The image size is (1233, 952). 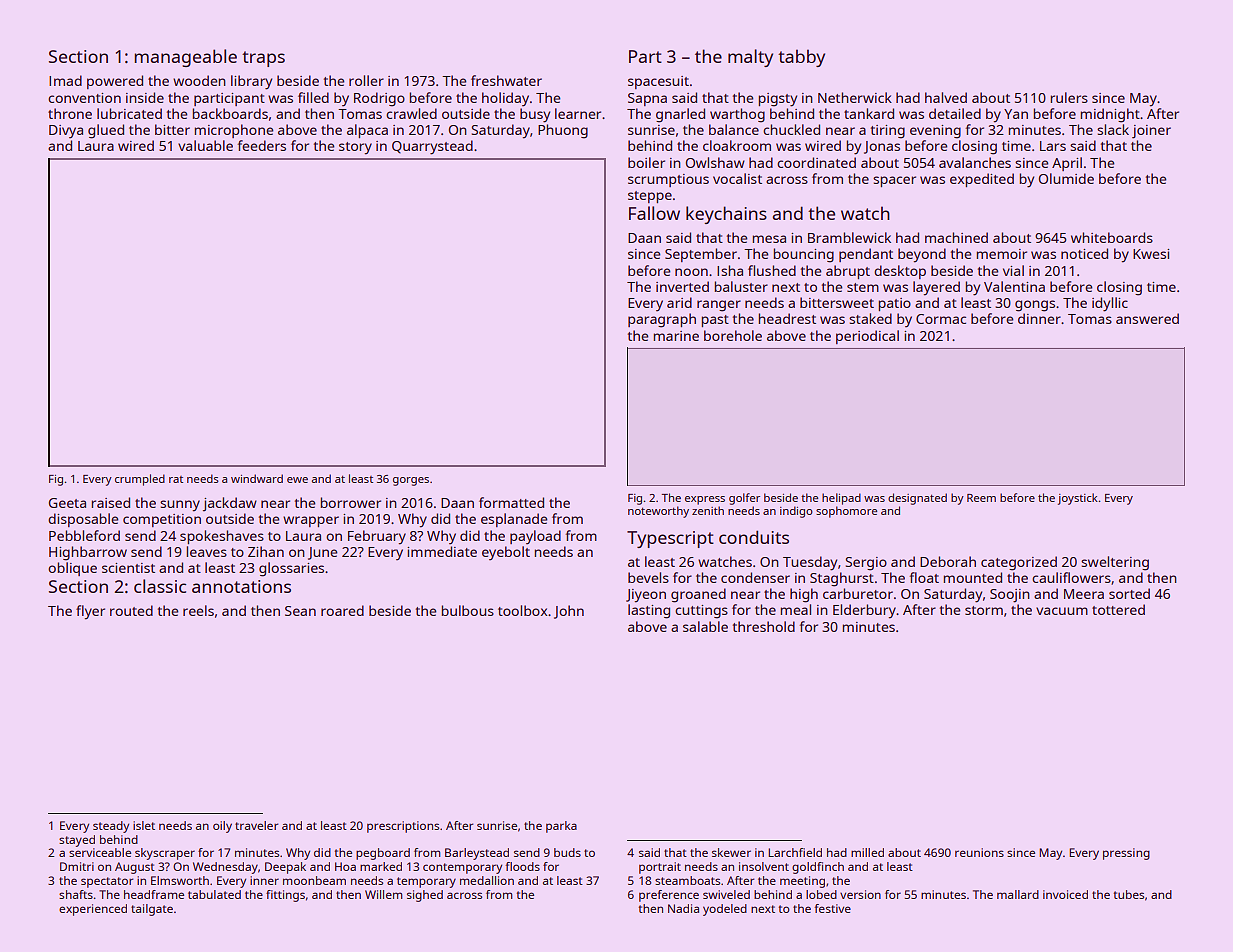 What do you see at coordinates (941, 319) in the screenshot?
I see `Cormac` at bounding box center [941, 319].
